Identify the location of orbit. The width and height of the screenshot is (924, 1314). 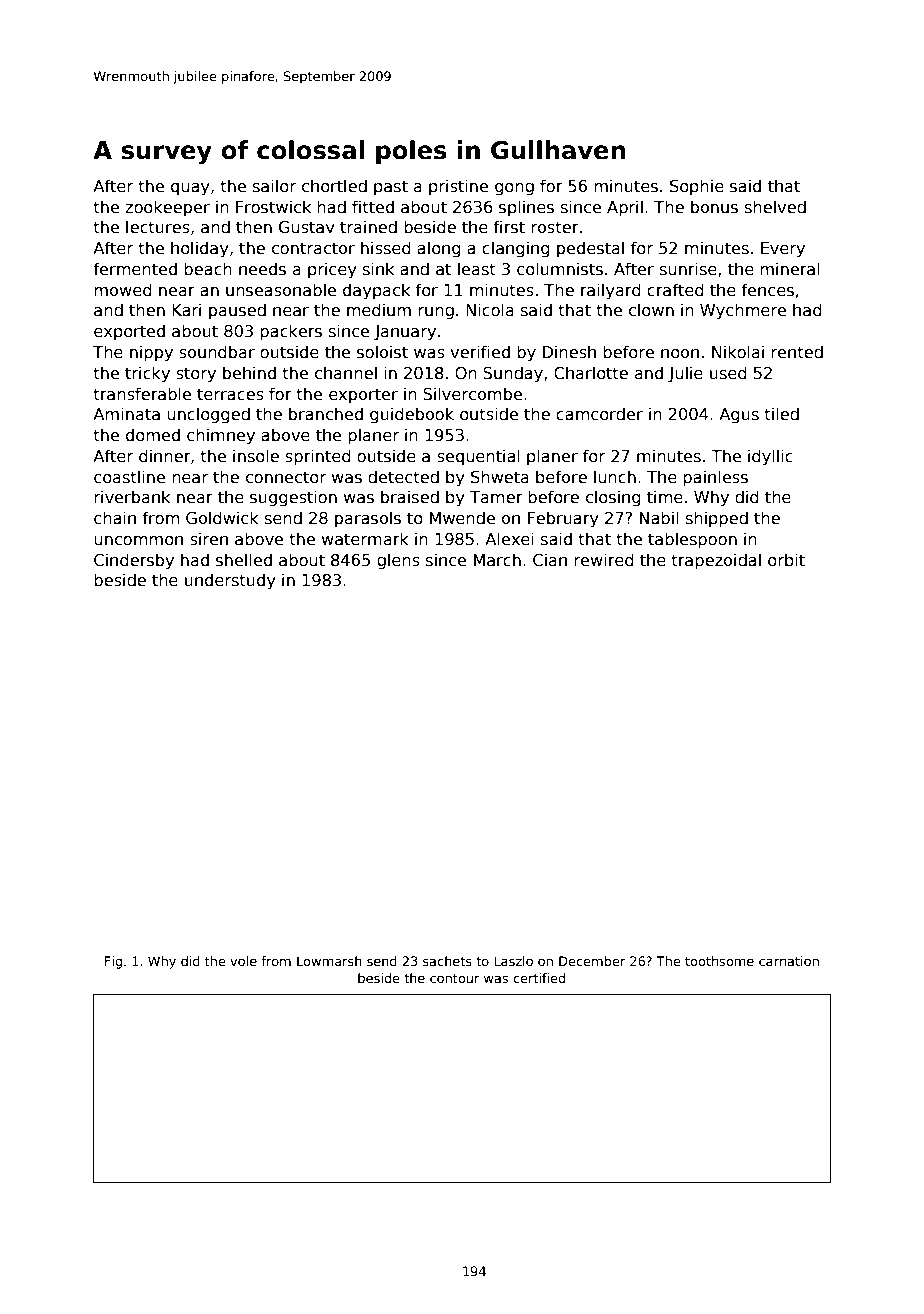
(786, 559).
